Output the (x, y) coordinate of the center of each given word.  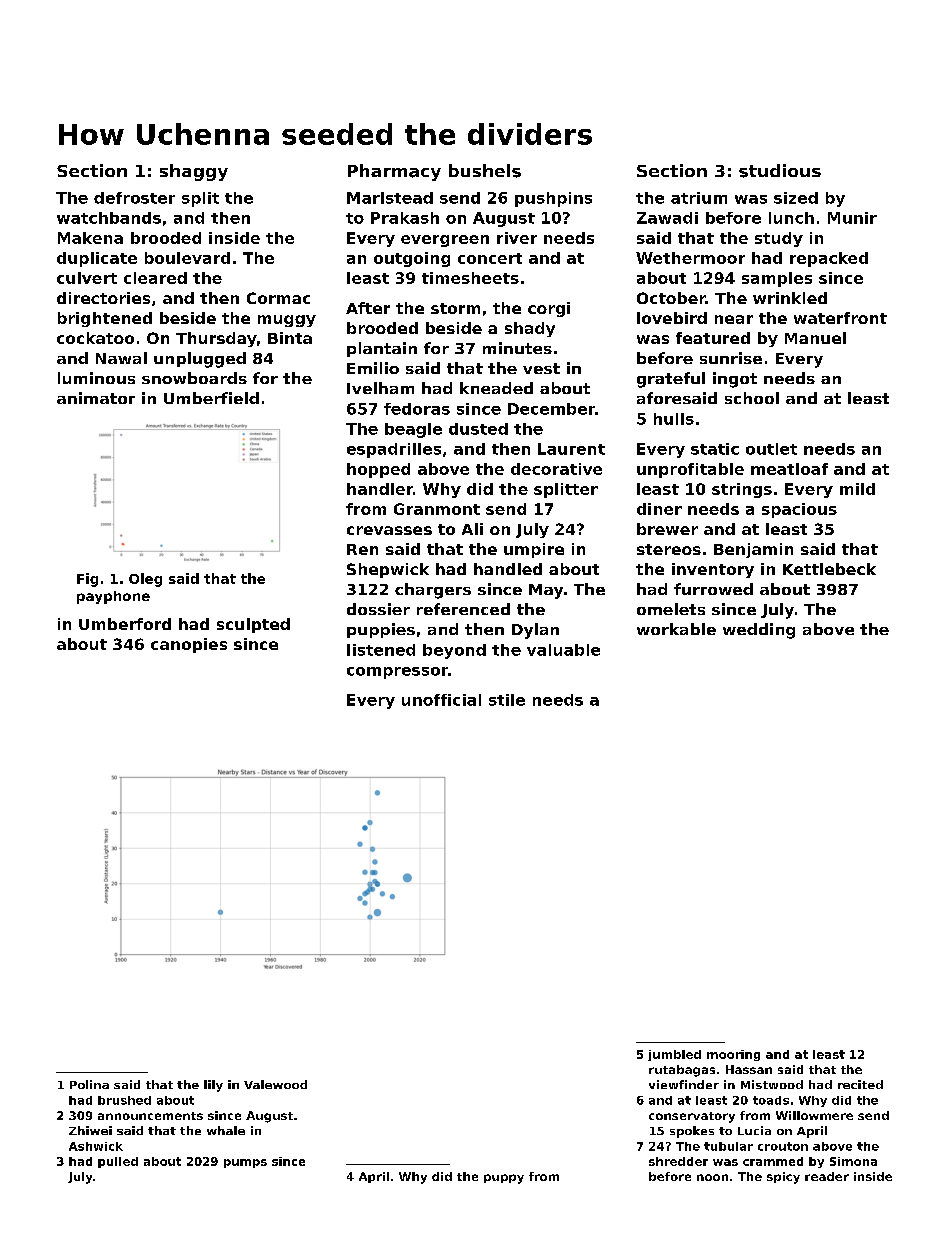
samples (777, 279)
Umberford (125, 624)
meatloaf (789, 469)
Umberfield (211, 398)
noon (712, 1177)
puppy (504, 1179)
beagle (413, 430)
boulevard (187, 258)
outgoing (412, 259)
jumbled (674, 1055)
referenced (463, 609)
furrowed (713, 589)
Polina (89, 1084)
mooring (733, 1055)
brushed (124, 1100)
